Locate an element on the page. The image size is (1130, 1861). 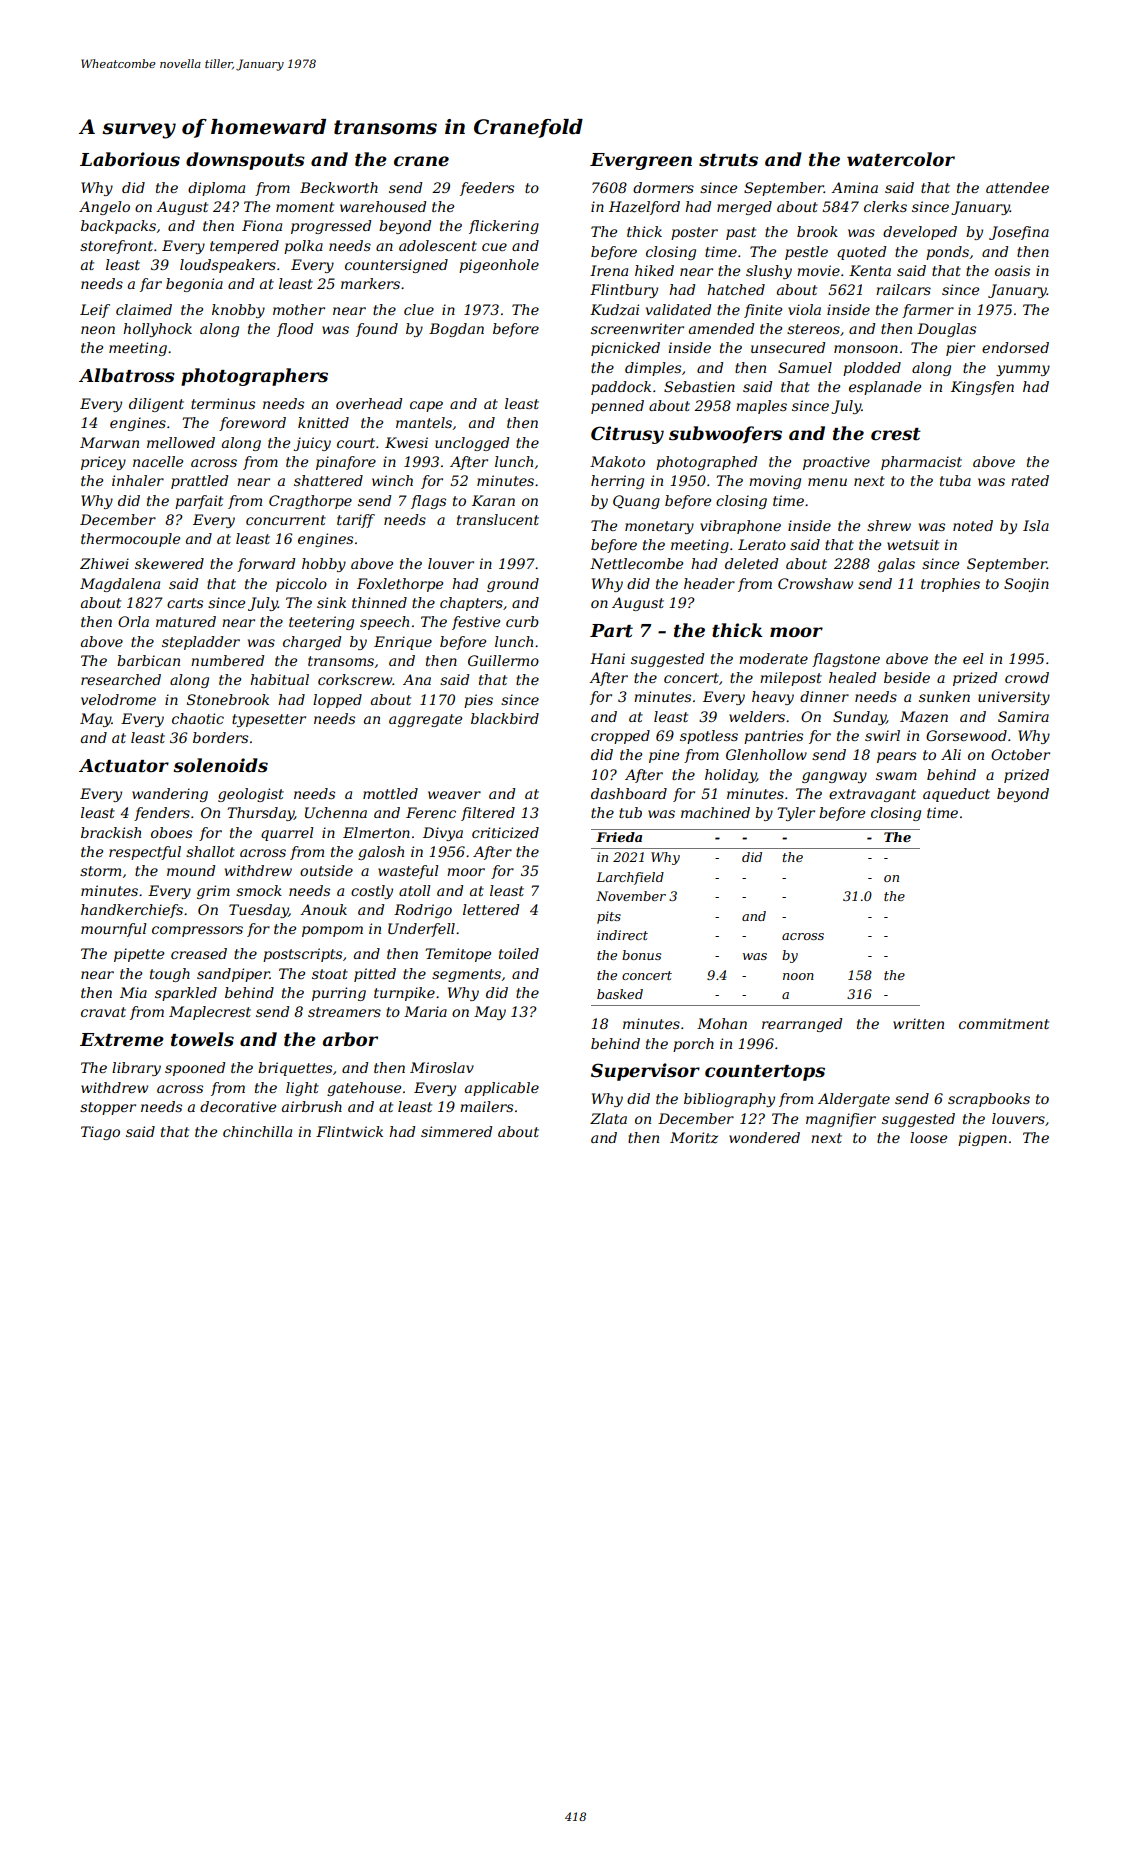
Flintwick is located at coordinates (349, 1131).
